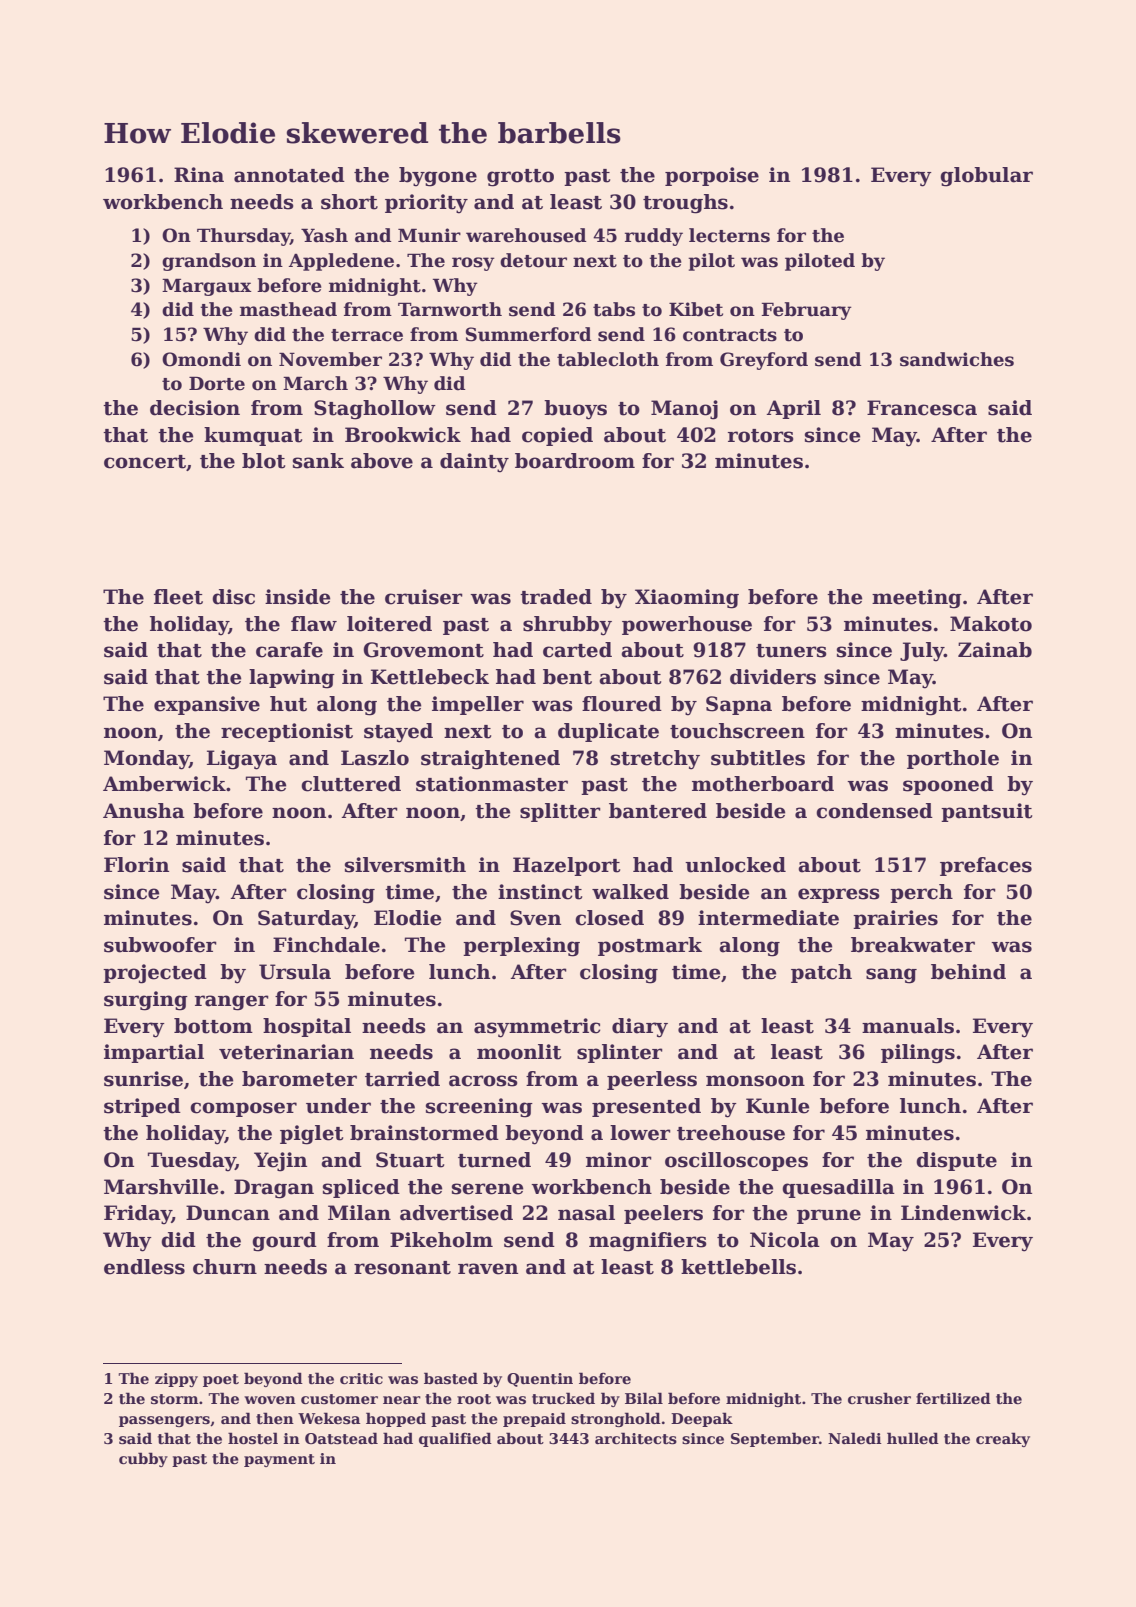 The width and height of the image is (1136, 1607). Describe the element at coordinates (289, 175) in the image. I see `annotated` at that location.
